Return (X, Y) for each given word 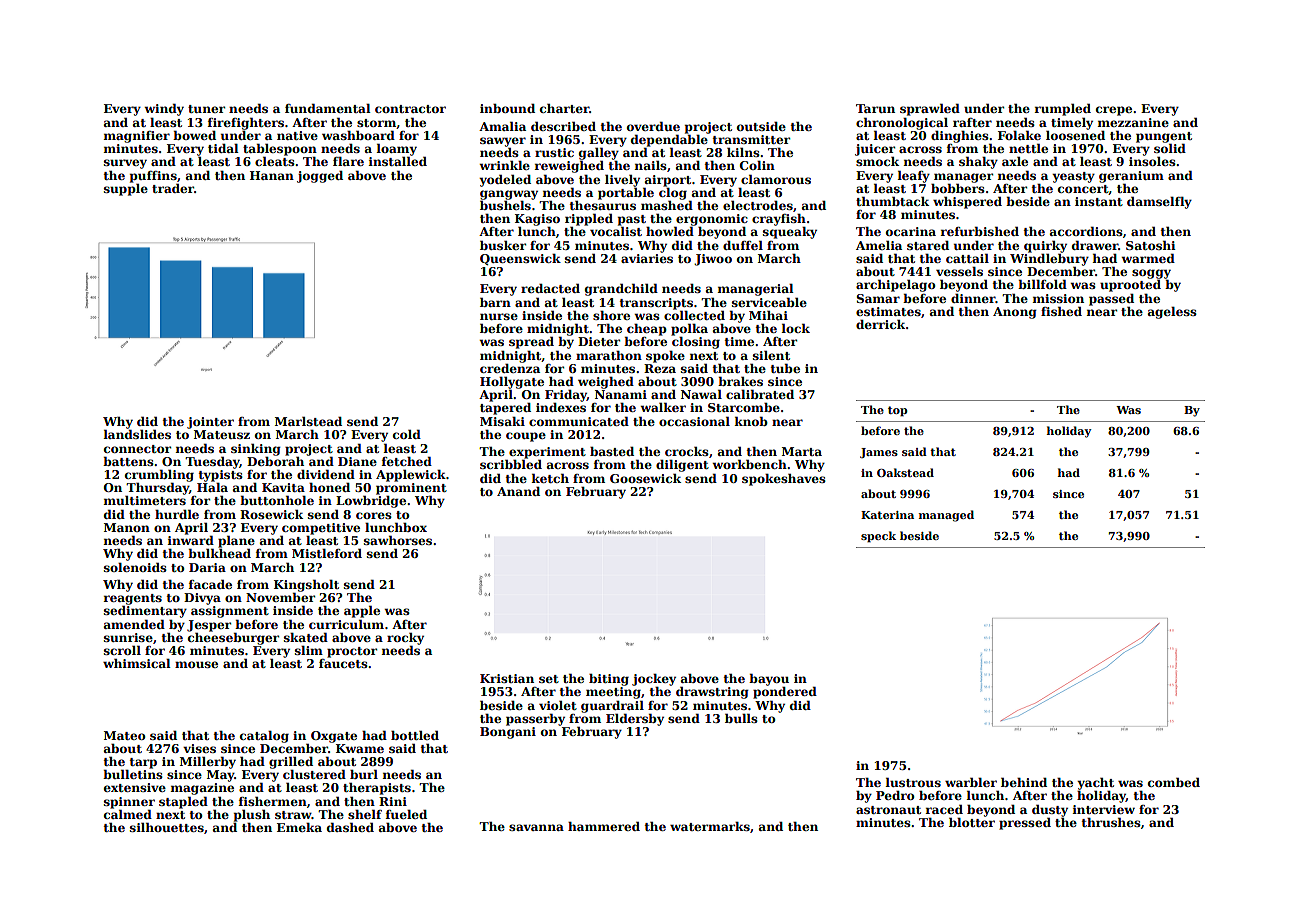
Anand (518, 491)
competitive (321, 529)
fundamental (328, 108)
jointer (210, 423)
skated (306, 637)
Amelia (879, 245)
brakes (740, 381)
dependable (669, 141)
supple (126, 190)
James (879, 453)
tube (785, 368)
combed (1174, 782)
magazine (202, 789)
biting (609, 680)
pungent (1164, 137)
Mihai (768, 315)
